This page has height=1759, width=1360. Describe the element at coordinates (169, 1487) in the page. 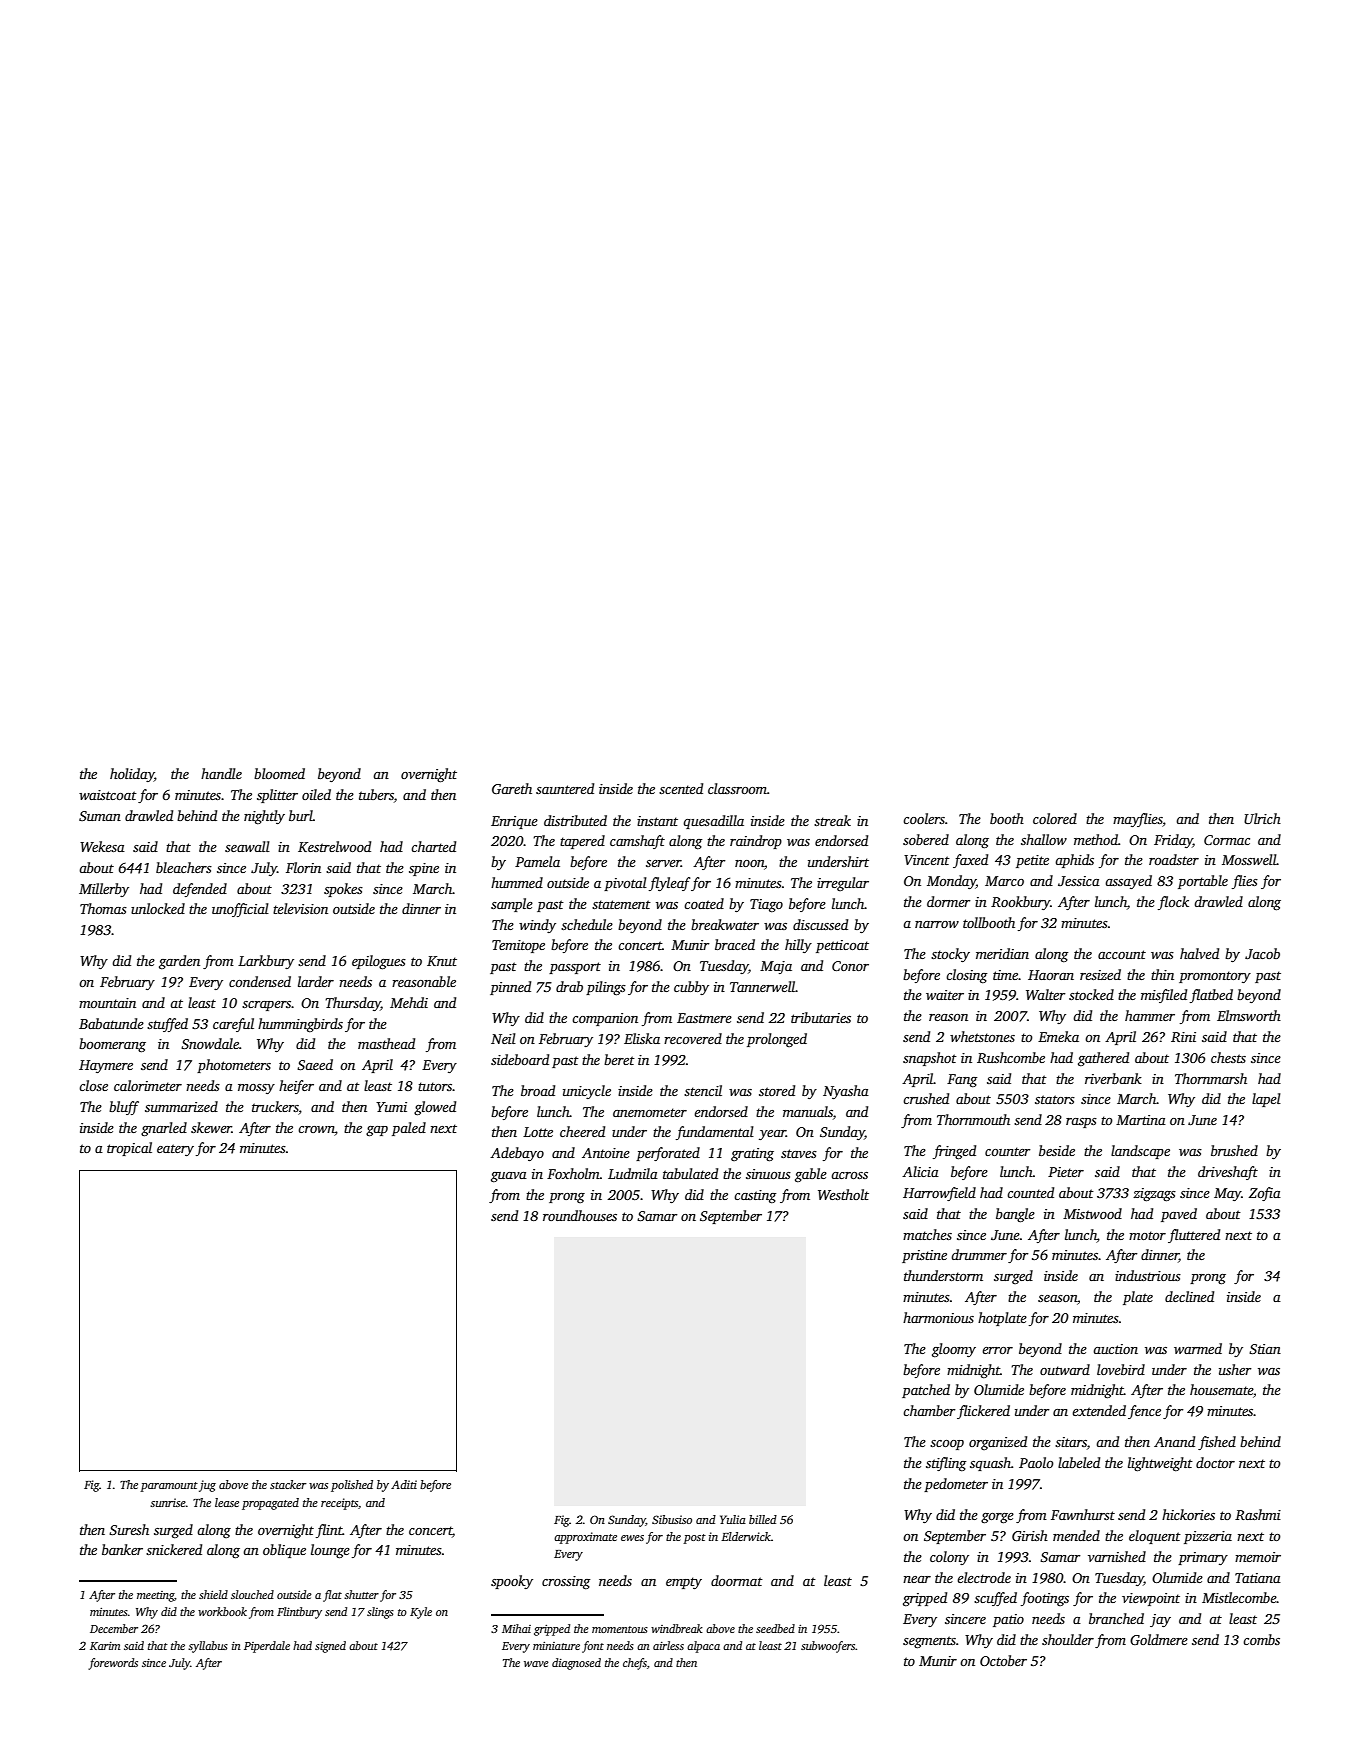

I see `paramount` at that location.
